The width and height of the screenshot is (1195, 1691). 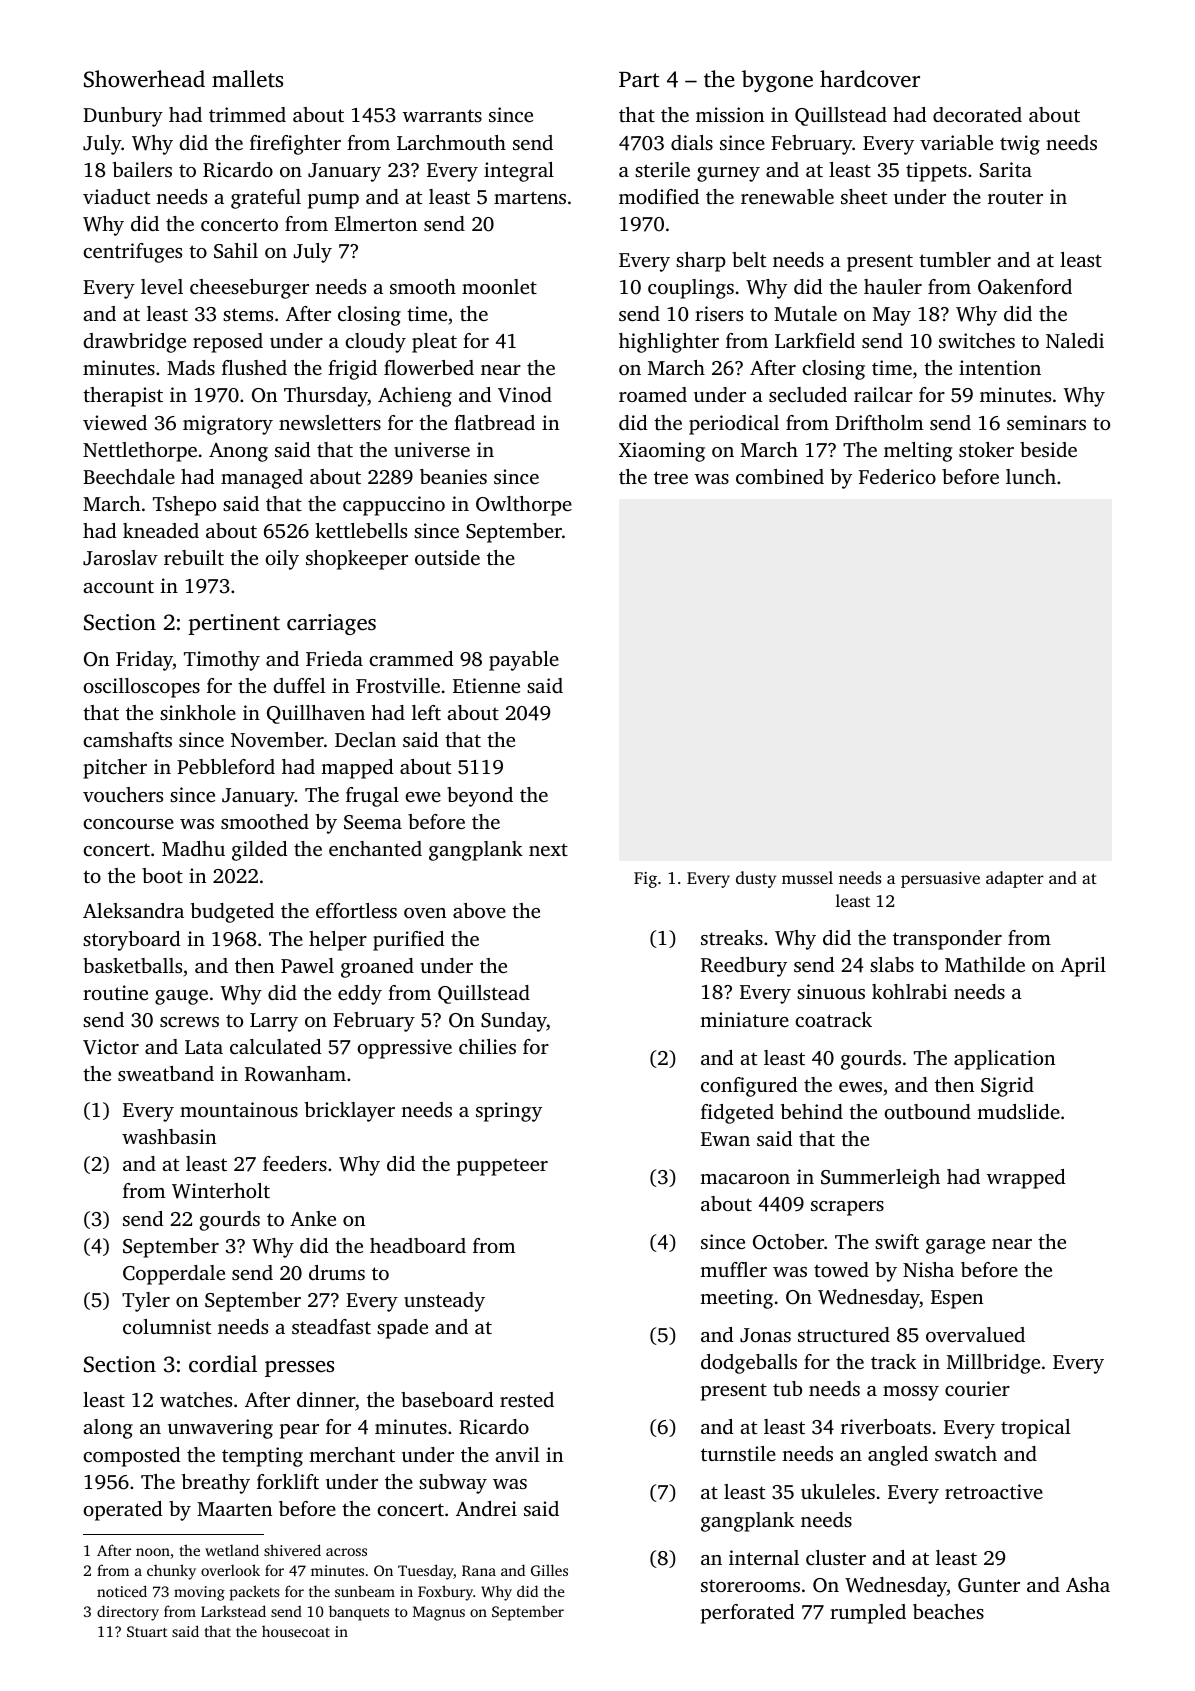 I want to click on cappuccino, so click(x=394, y=506).
